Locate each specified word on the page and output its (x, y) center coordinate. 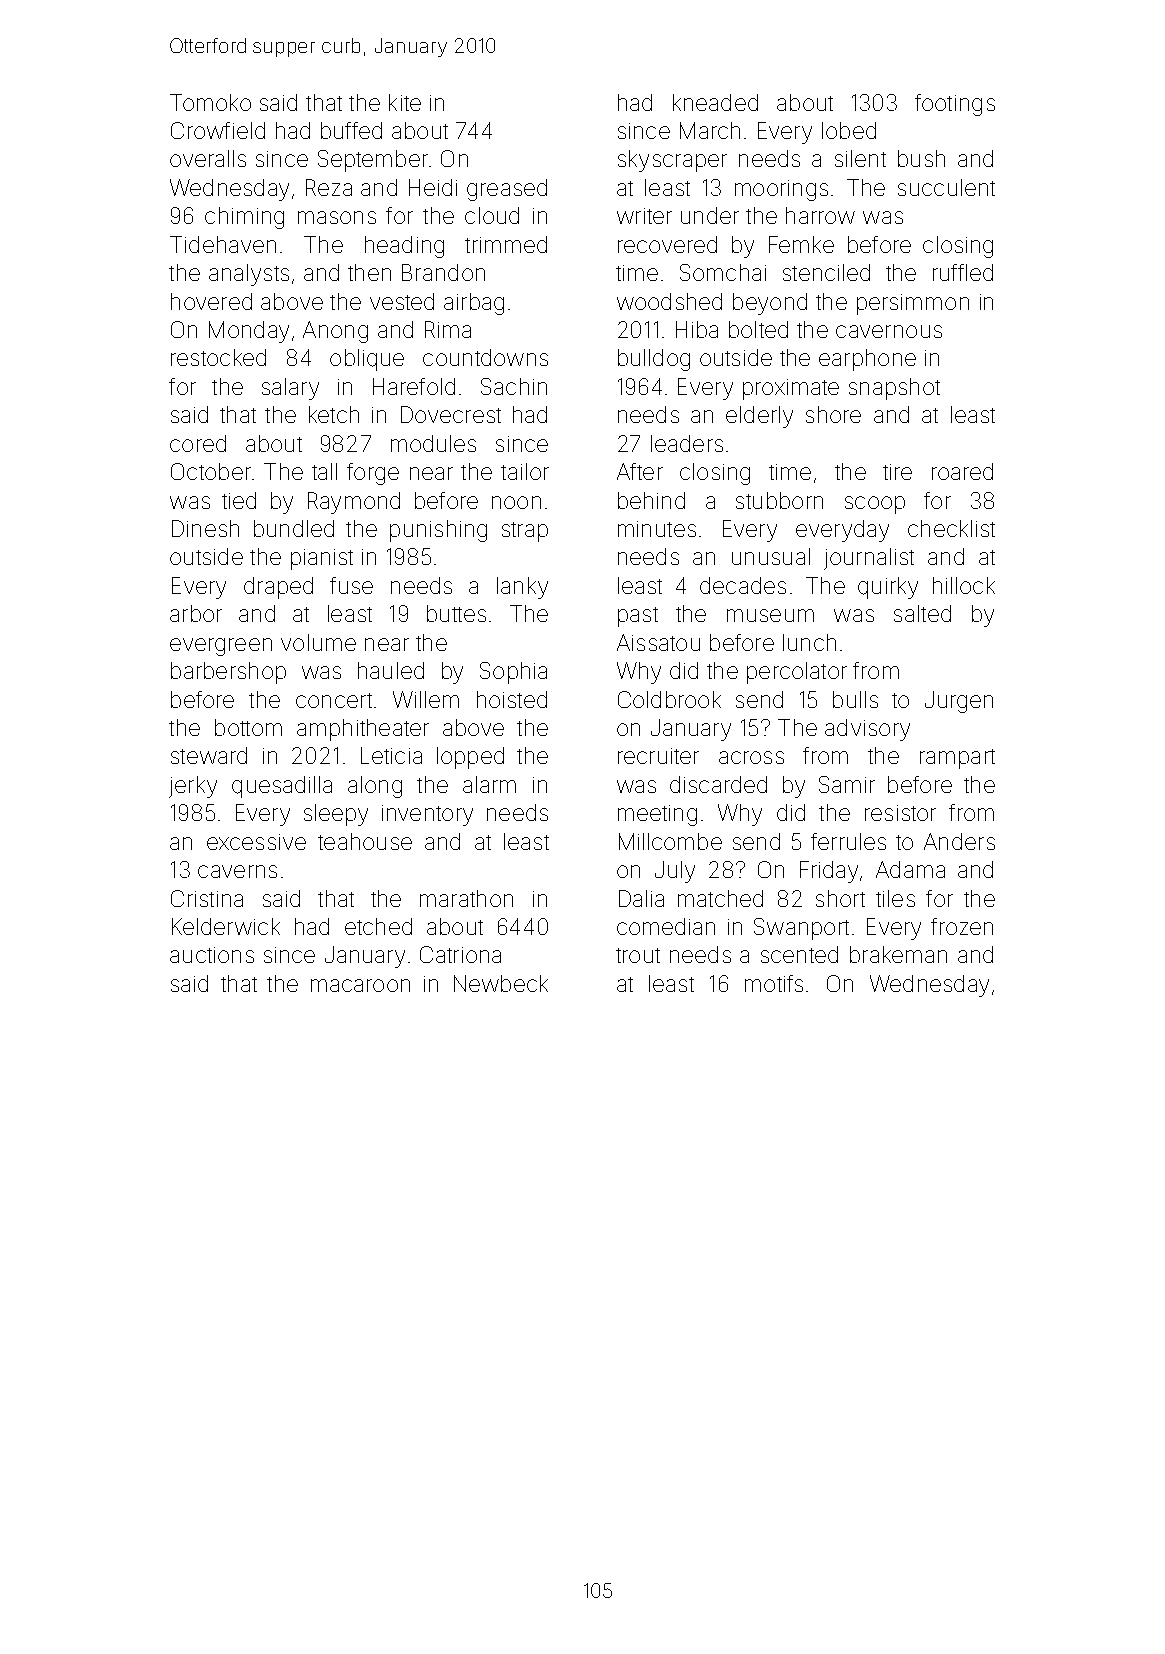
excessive (256, 842)
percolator (797, 673)
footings (955, 105)
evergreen (221, 647)
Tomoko (210, 102)
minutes (657, 529)
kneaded (715, 102)
